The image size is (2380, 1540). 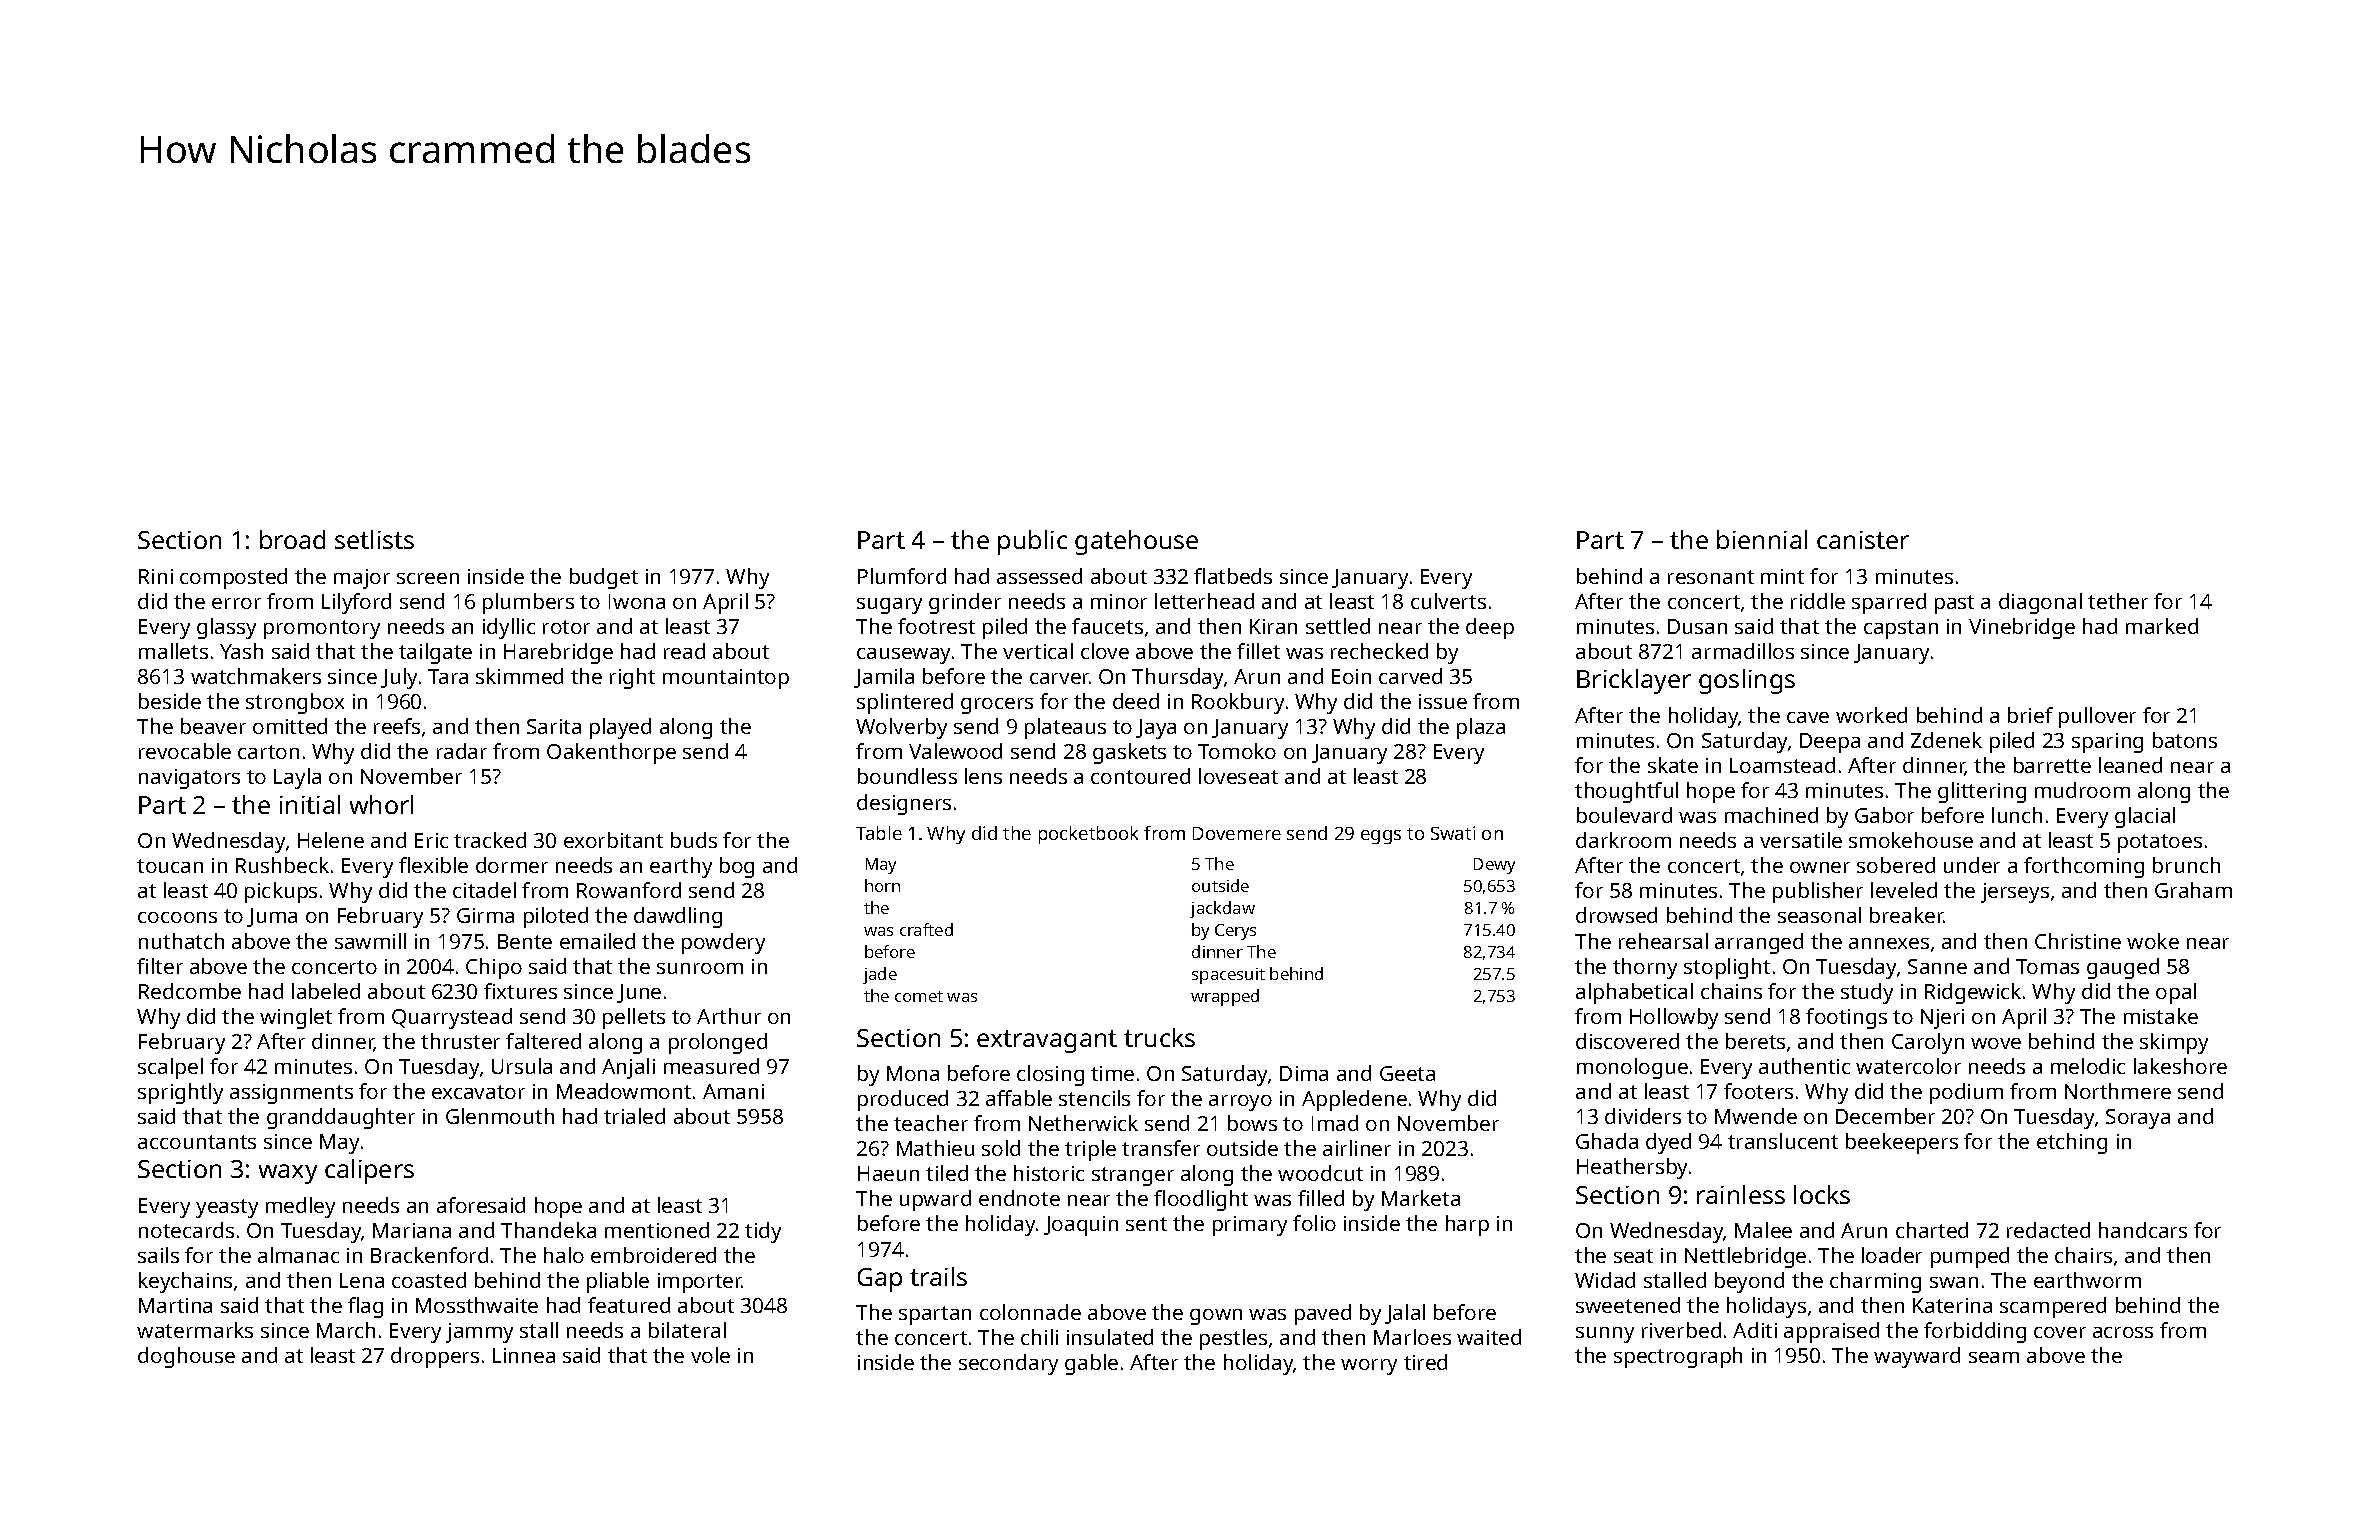 I want to click on brief, so click(x=2030, y=715).
